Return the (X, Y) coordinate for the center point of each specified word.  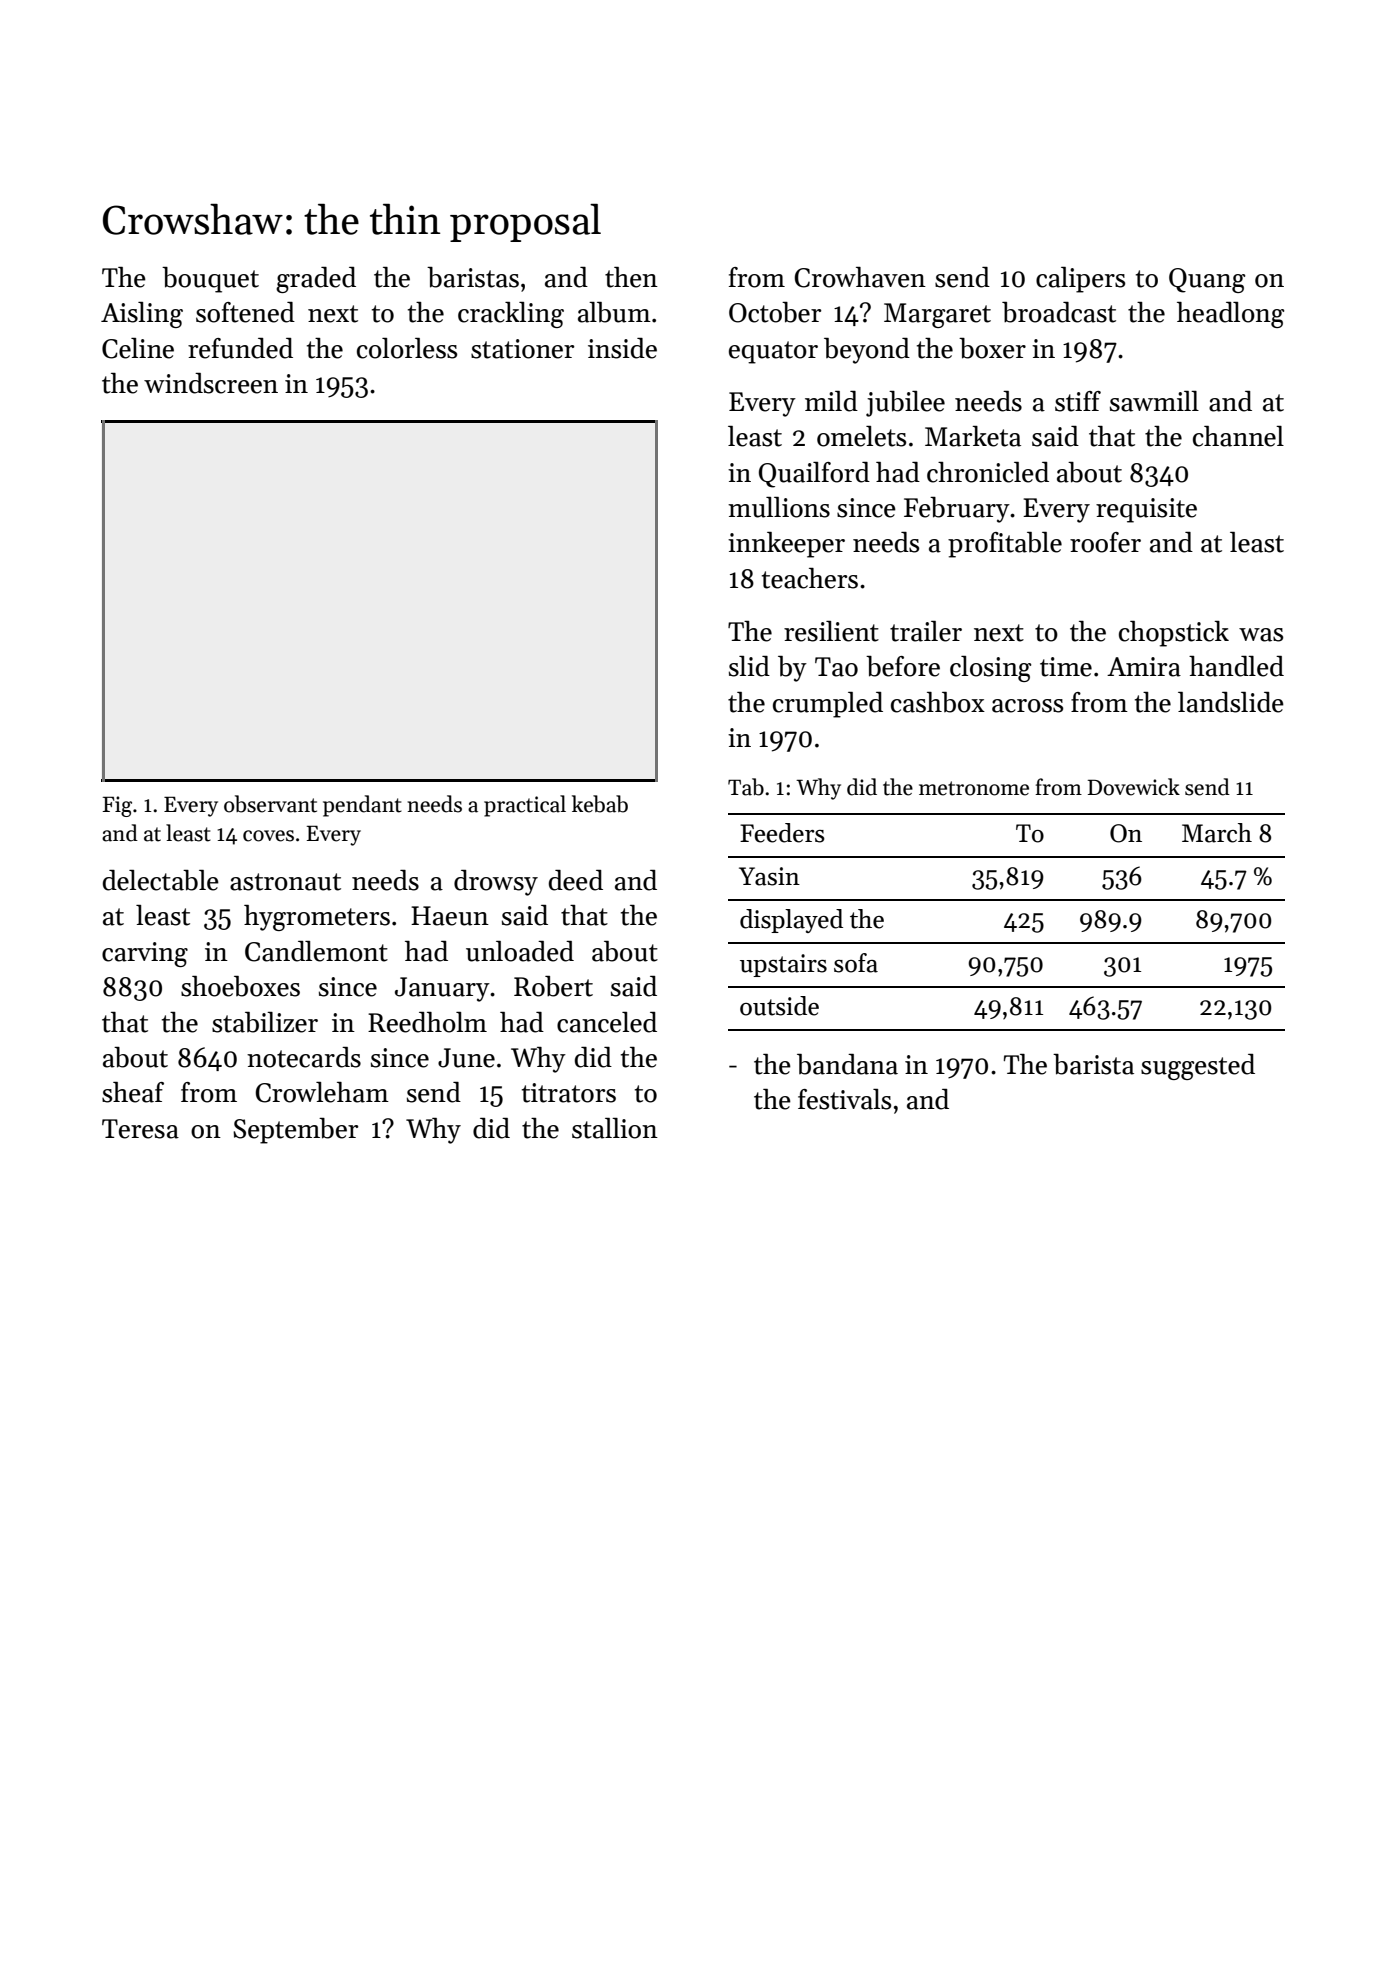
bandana (847, 1064)
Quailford (814, 475)
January (442, 989)
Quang (1207, 280)
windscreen (211, 383)
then (631, 277)
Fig (117, 806)
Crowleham (322, 1092)
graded (316, 280)
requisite (1146, 510)
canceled (607, 1022)
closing (990, 669)
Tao (836, 667)
